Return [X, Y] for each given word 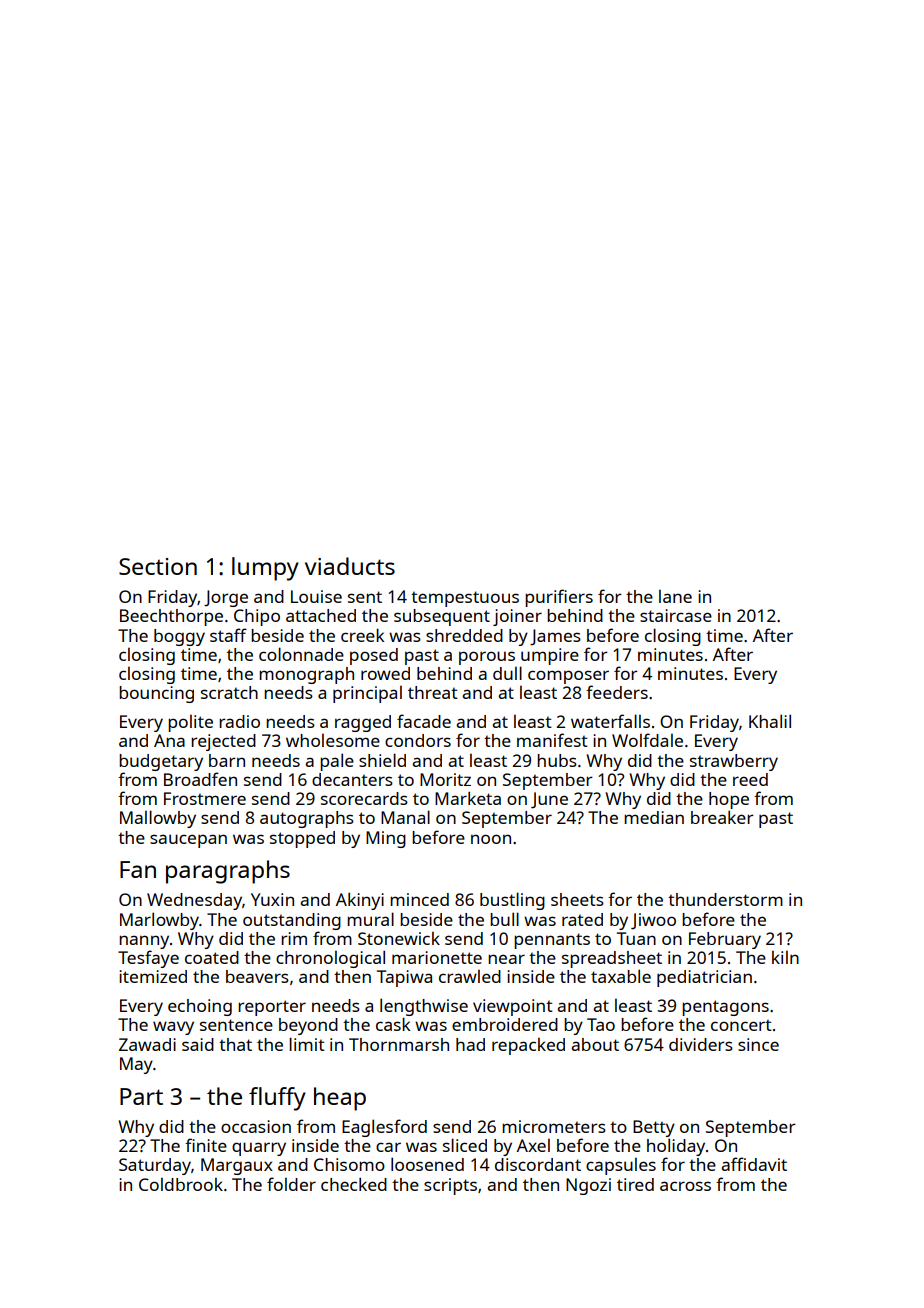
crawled [470, 976]
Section [158, 566]
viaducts [350, 566]
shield [382, 760]
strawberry [734, 762]
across [685, 1186]
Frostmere [205, 798]
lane [675, 596]
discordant [538, 1164]
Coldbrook [181, 1184]
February [725, 940]
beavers [257, 976]
